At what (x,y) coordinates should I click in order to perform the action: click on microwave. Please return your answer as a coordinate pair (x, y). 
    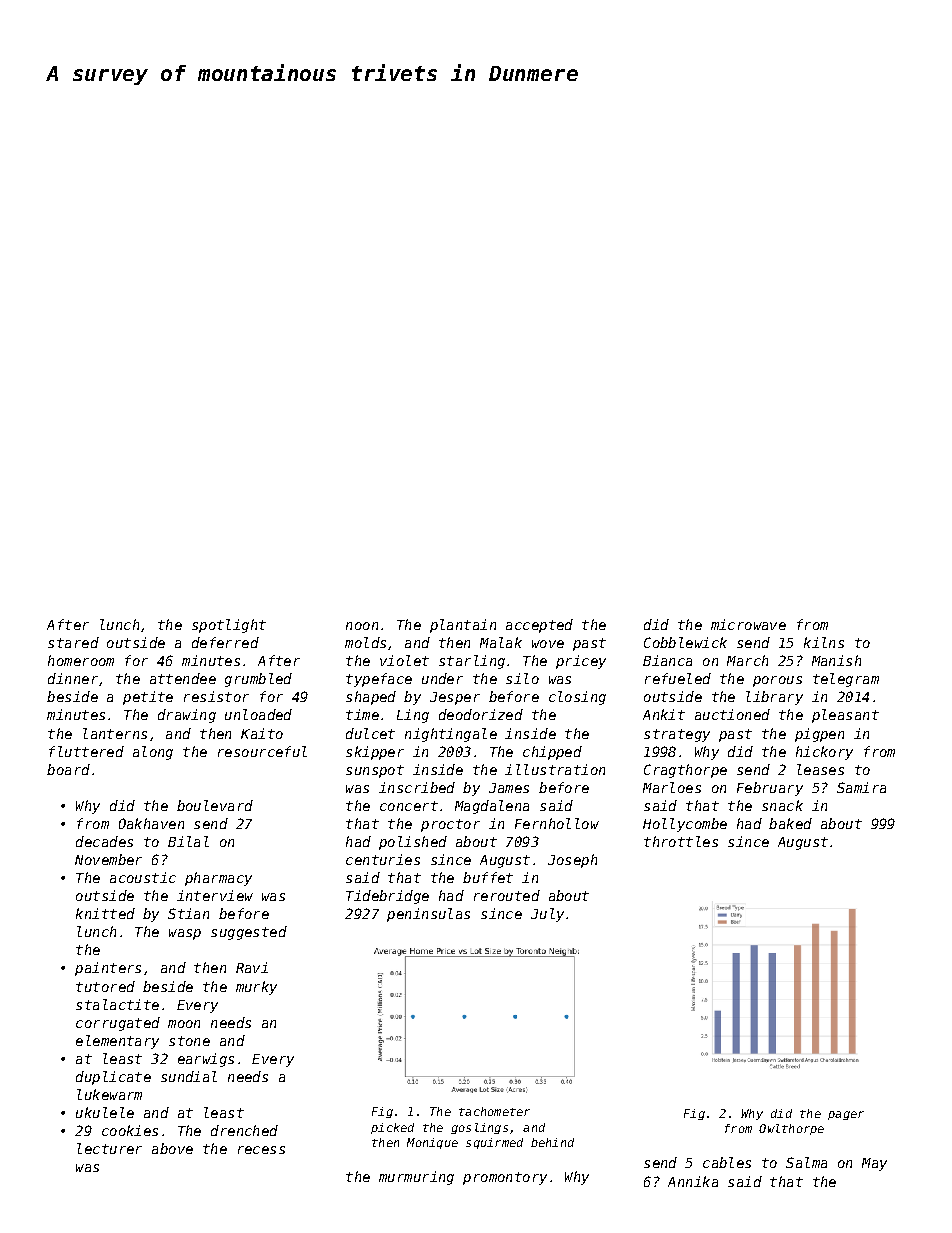
    Looking at the image, I should click on (748, 624).
